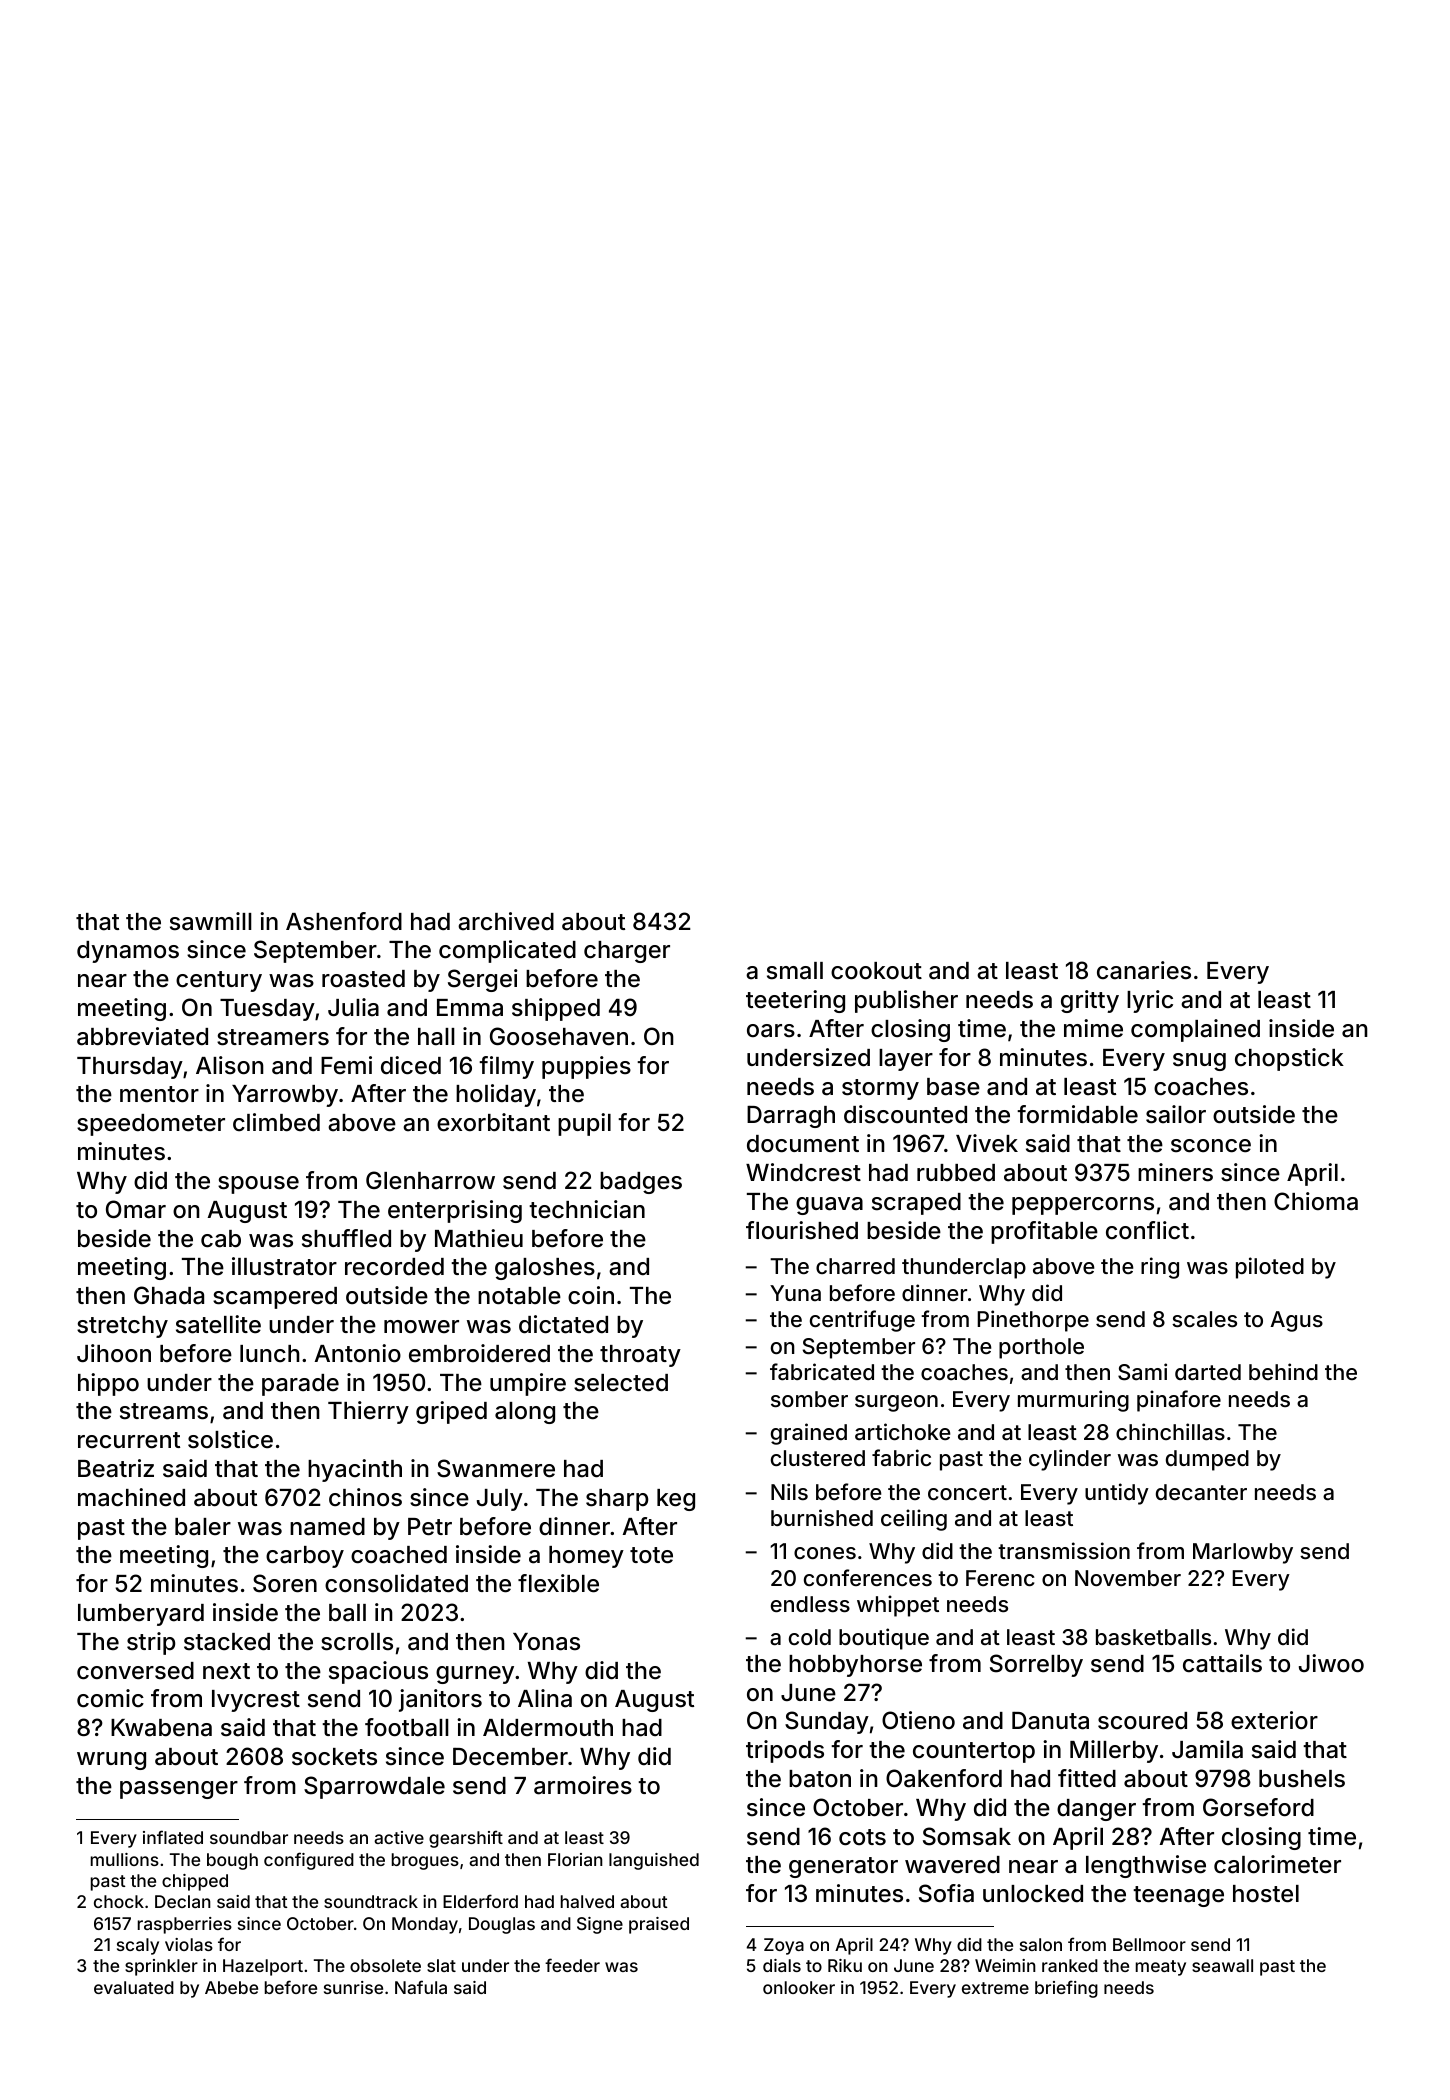  Describe the element at coordinates (116, 1468) in the page. I see `Beatriz` at that location.
